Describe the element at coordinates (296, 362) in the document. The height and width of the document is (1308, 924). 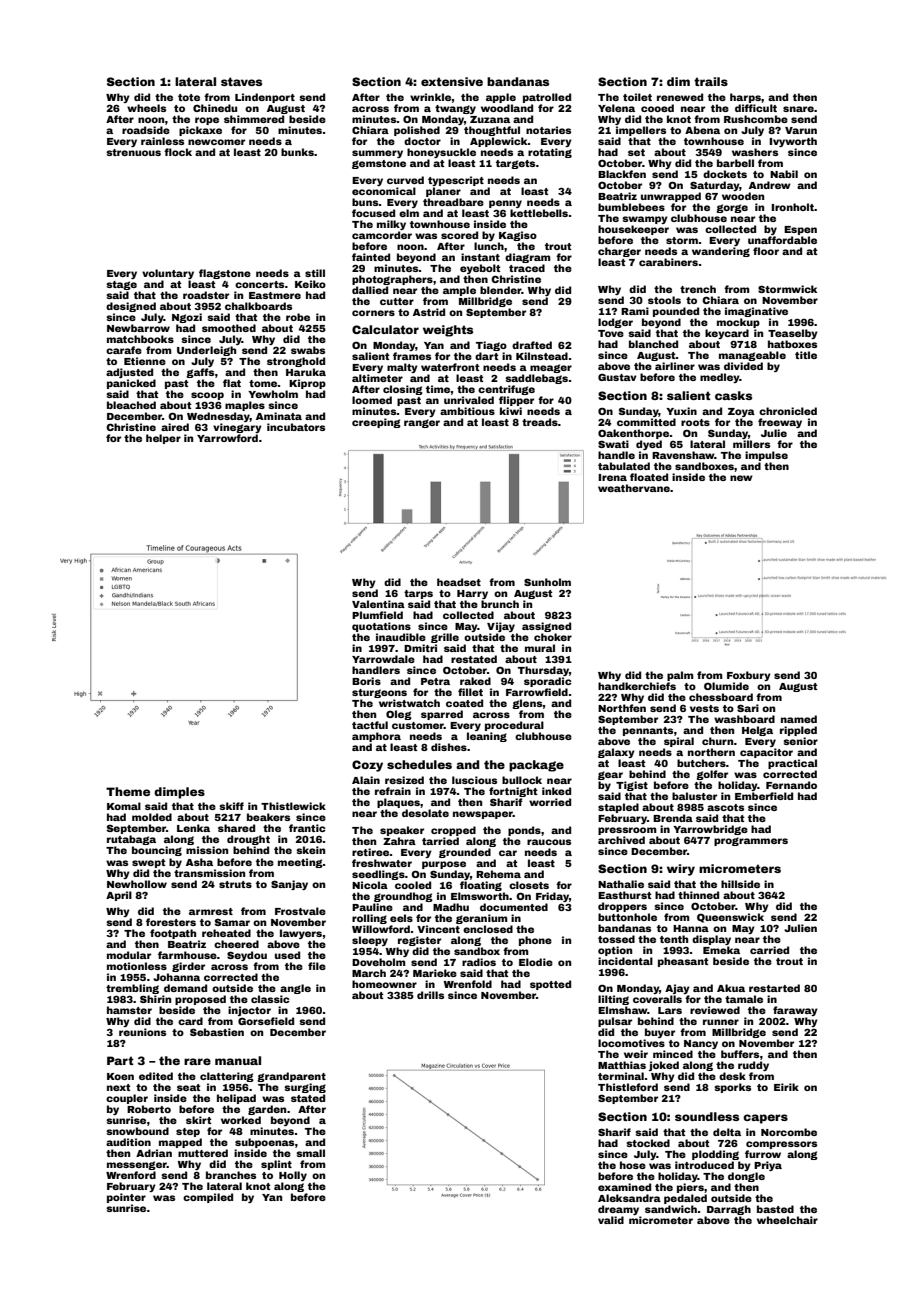
I see `stronghold` at that location.
